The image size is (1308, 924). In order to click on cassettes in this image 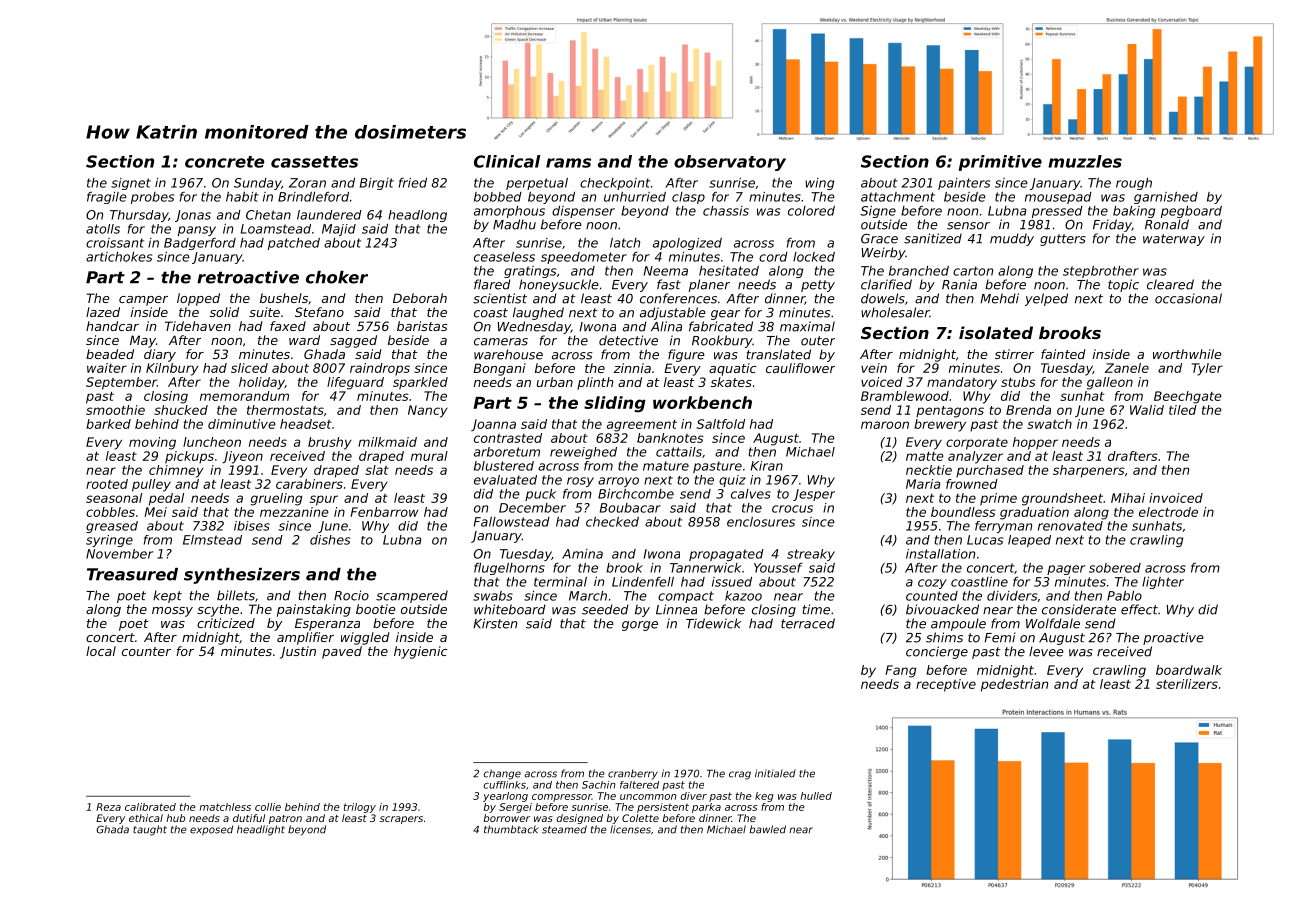, I will do `click(314, 162)`.
